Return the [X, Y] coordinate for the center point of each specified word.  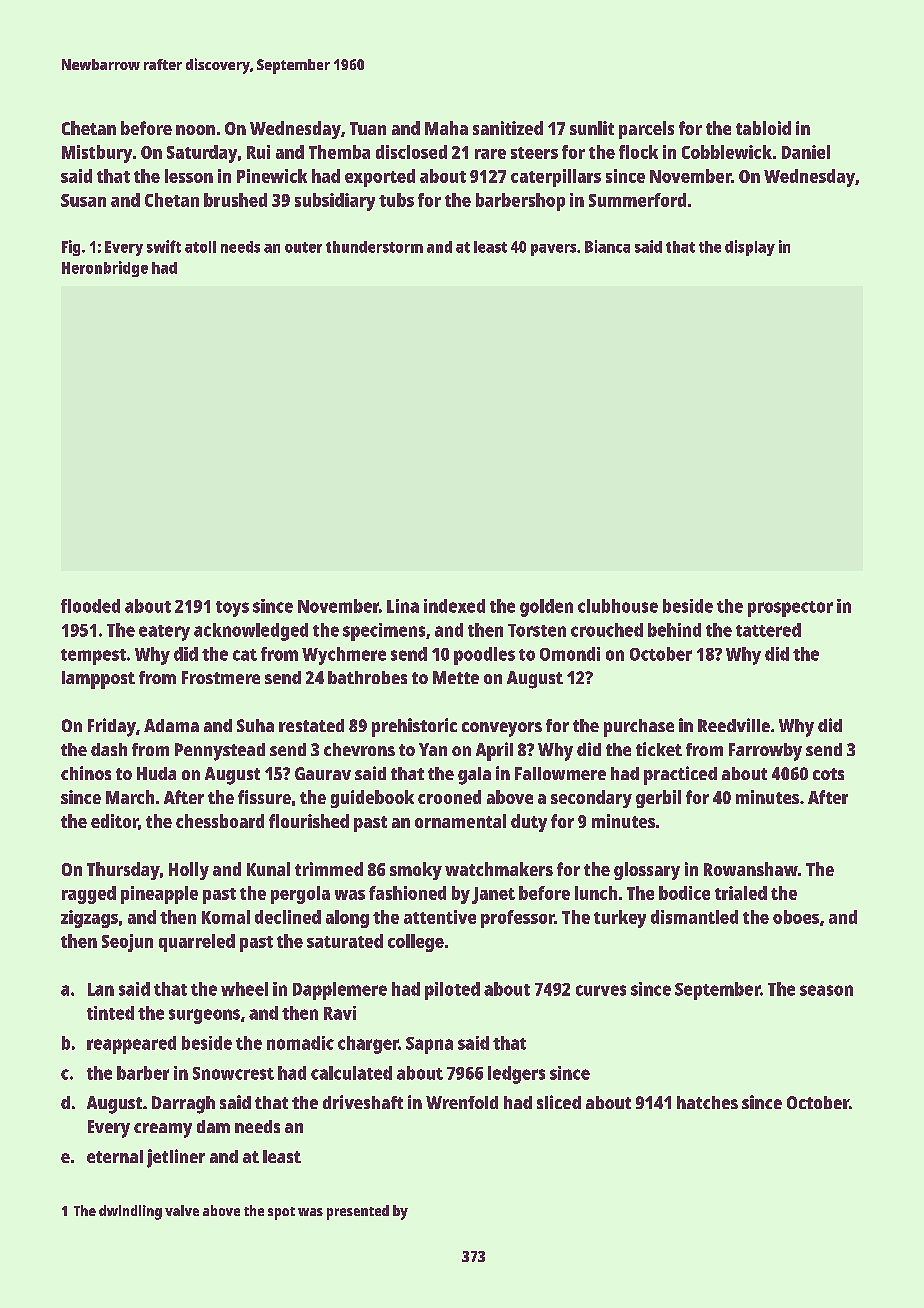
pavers [553, 250]
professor [518, 919]
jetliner [176, 1158]
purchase [639, 728]
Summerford [637, 200]
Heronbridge [105, 269]
